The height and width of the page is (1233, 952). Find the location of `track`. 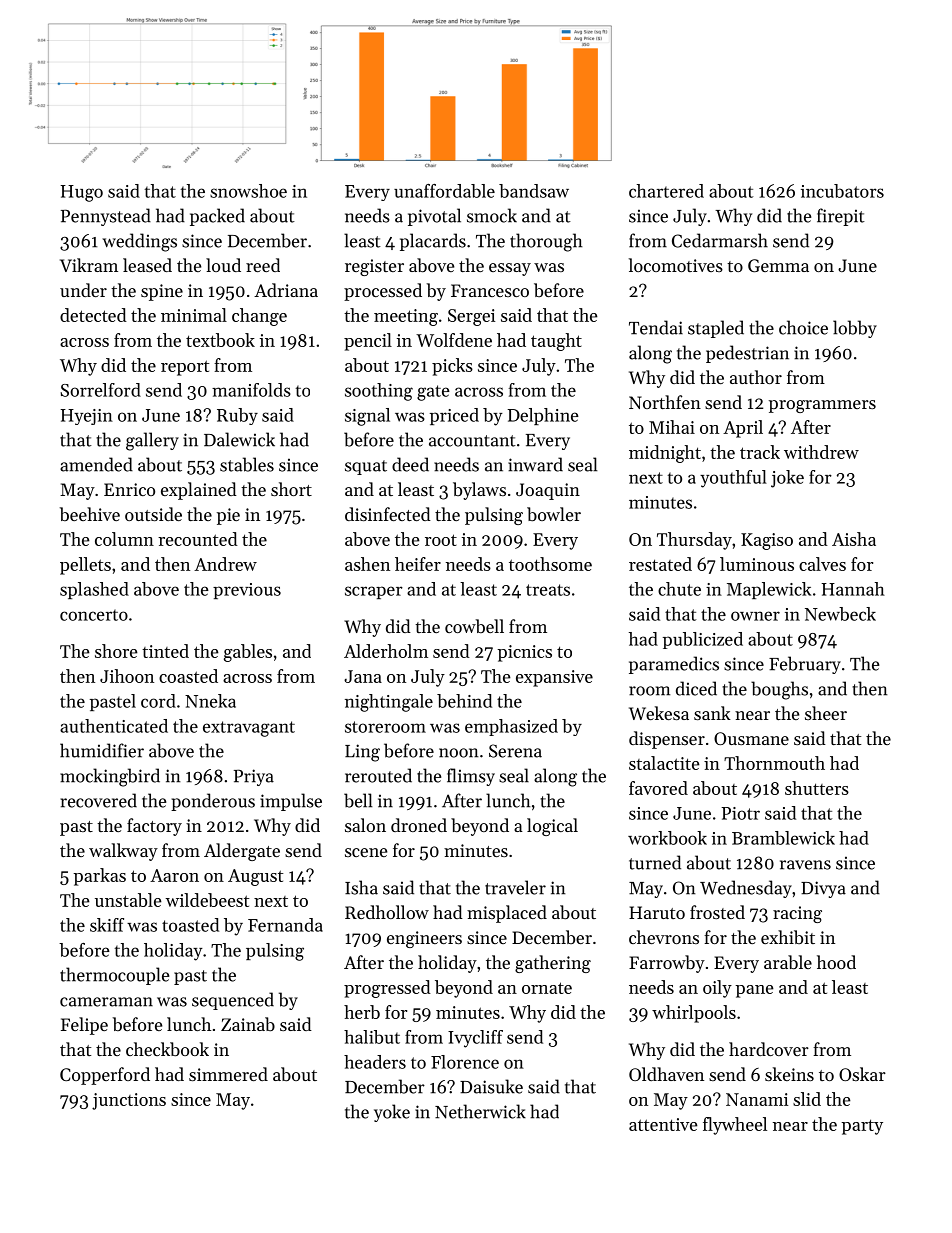

track is located at coordinates (760, 452).
